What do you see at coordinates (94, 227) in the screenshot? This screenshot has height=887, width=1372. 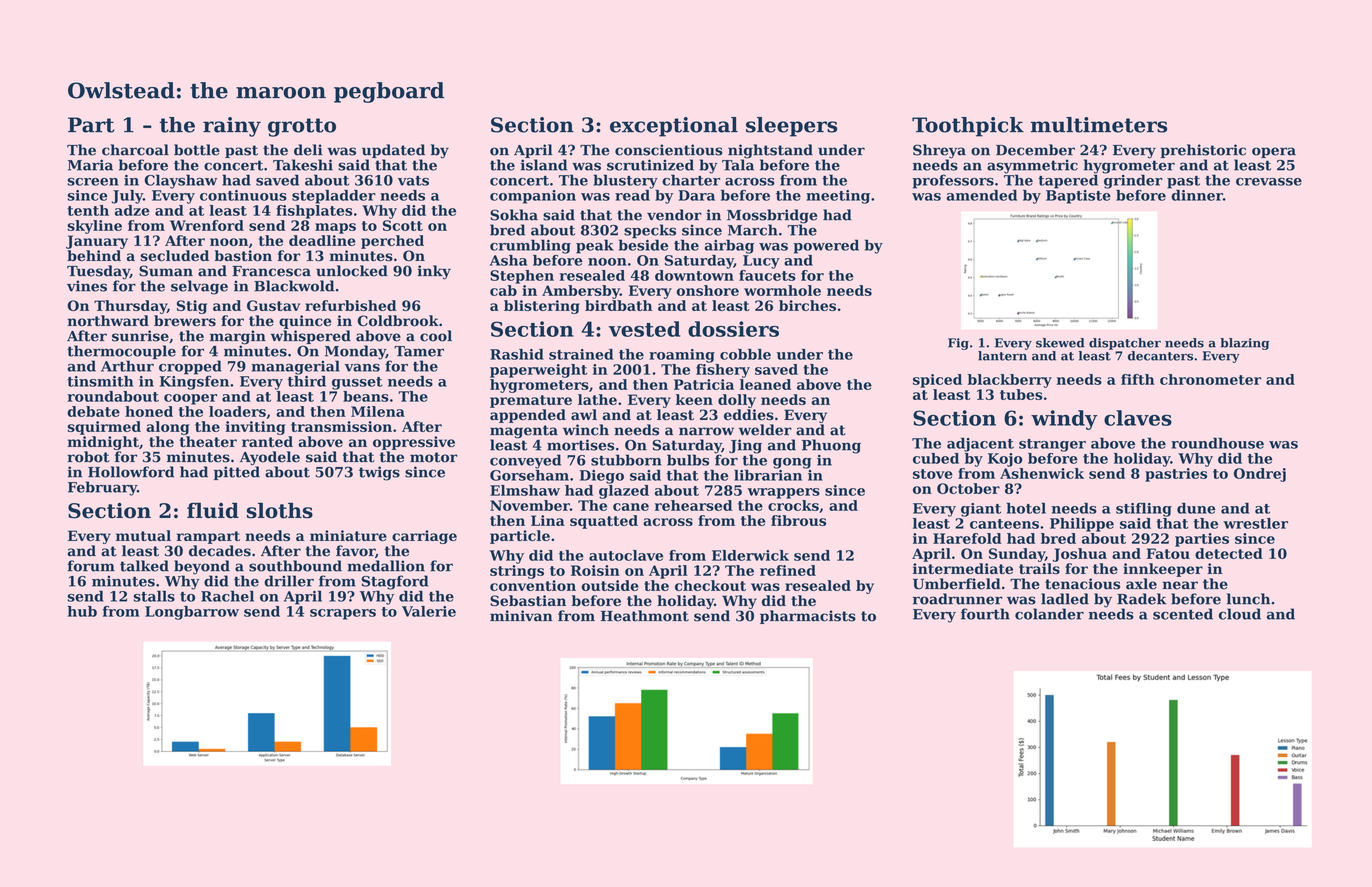 I see `skyline` at bounding box center [94, 227].
